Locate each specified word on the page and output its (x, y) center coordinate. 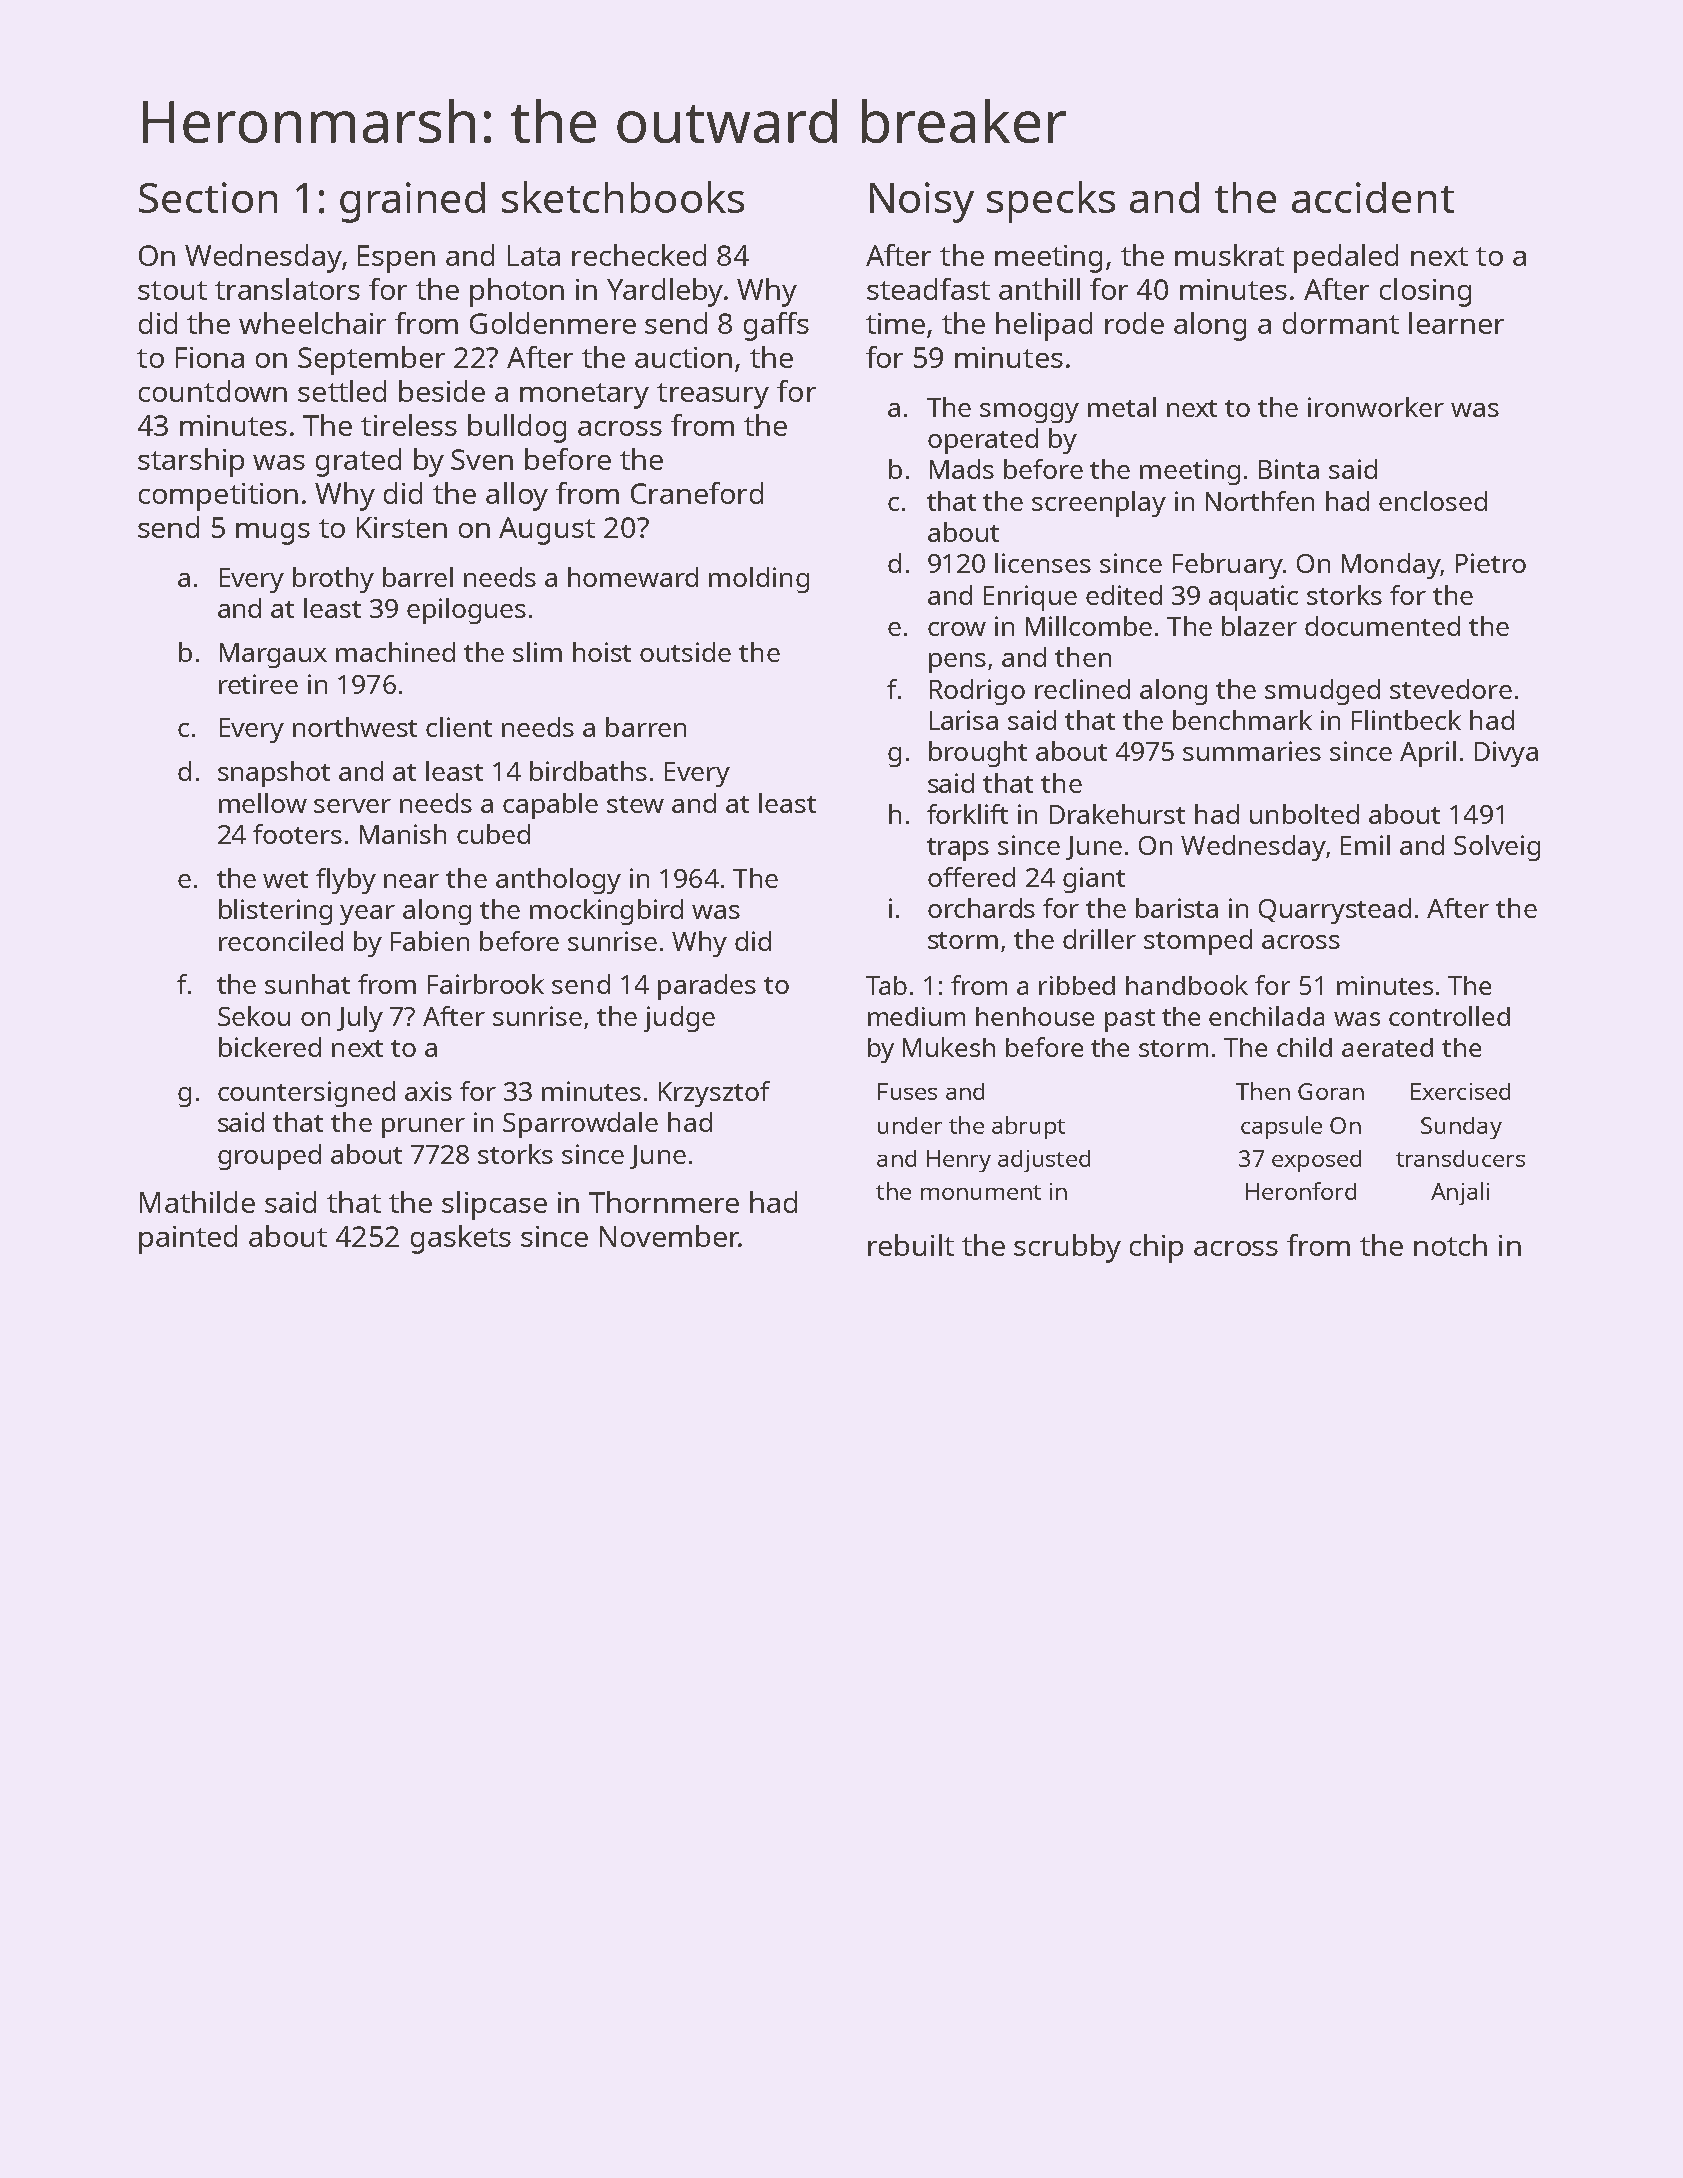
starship (191, 462)
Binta (1289, 469)
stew (635, 804)
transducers (1460, 1158)
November (669, 1236)
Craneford (697, 493)
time (895, 323)
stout (172, 290)
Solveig (1497, 848)
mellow (263, 803)
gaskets (461, 1239)
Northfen (1260, 501)
